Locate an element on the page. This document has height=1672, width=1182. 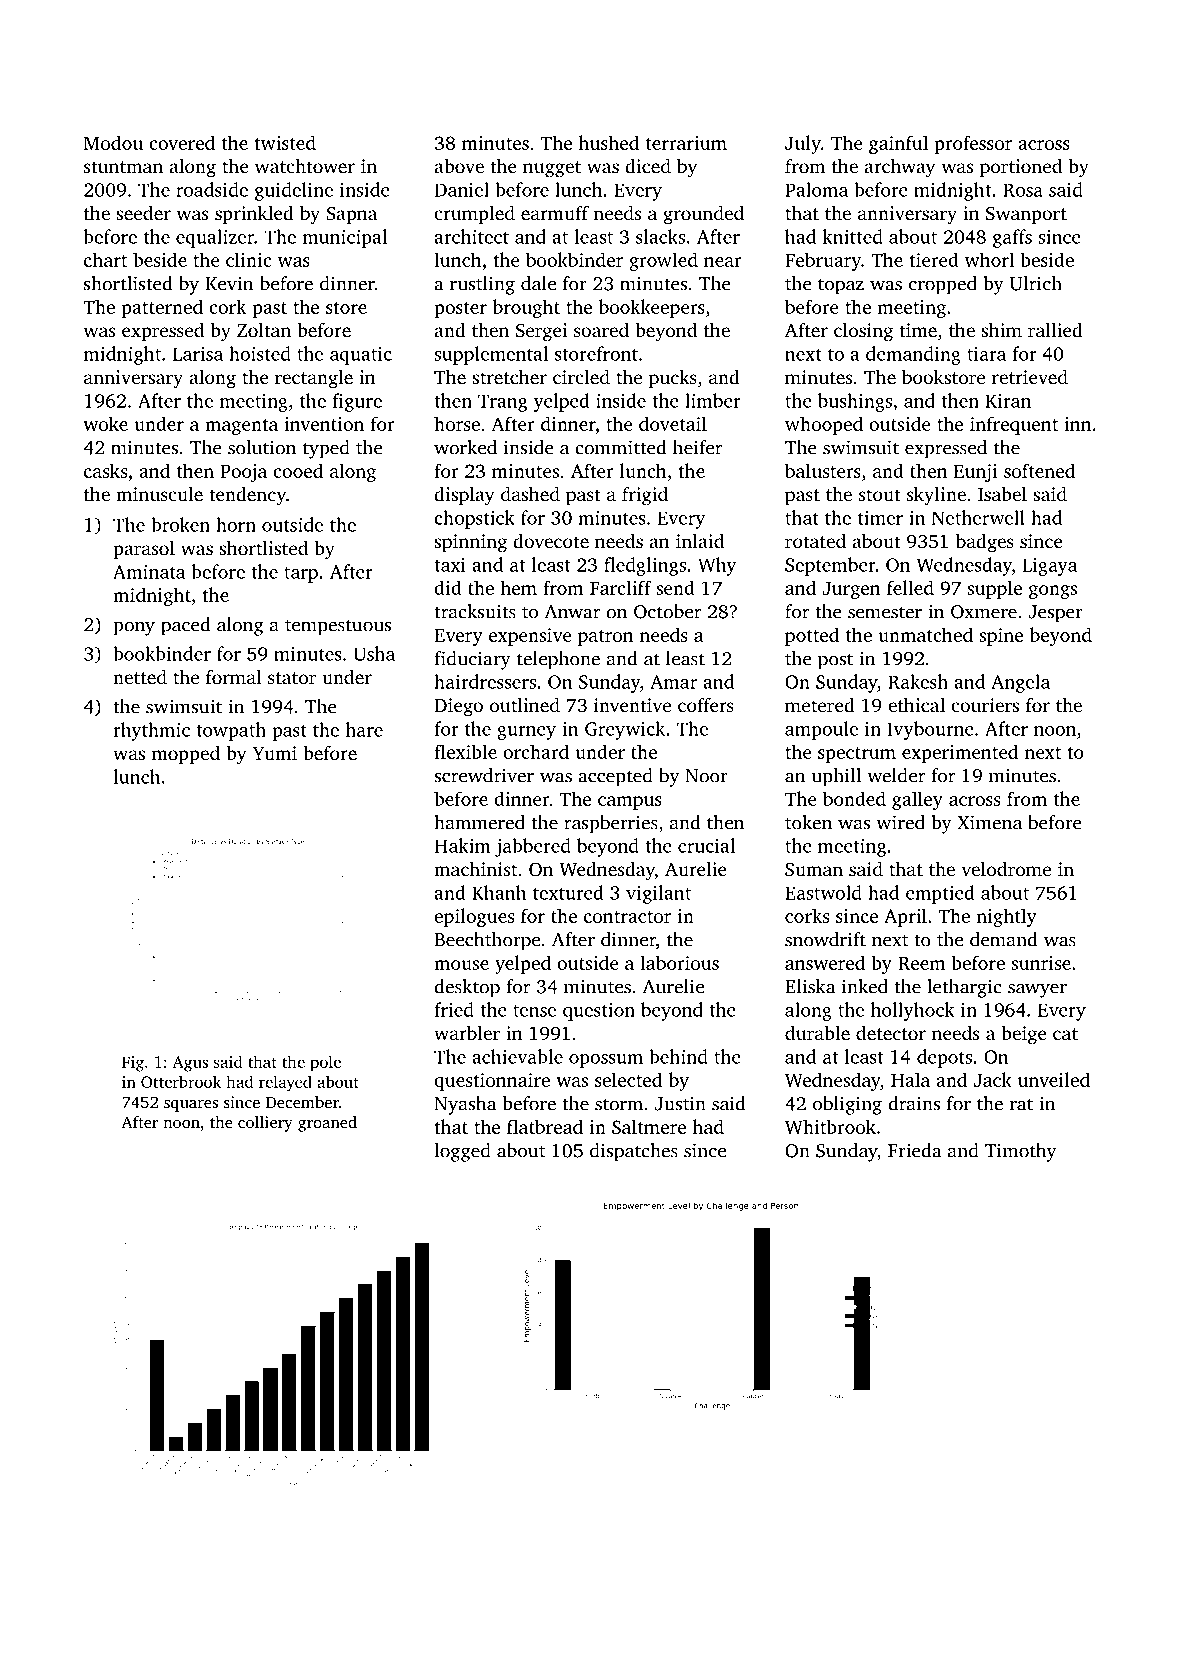
closing is located at coordinates (863, 332).
